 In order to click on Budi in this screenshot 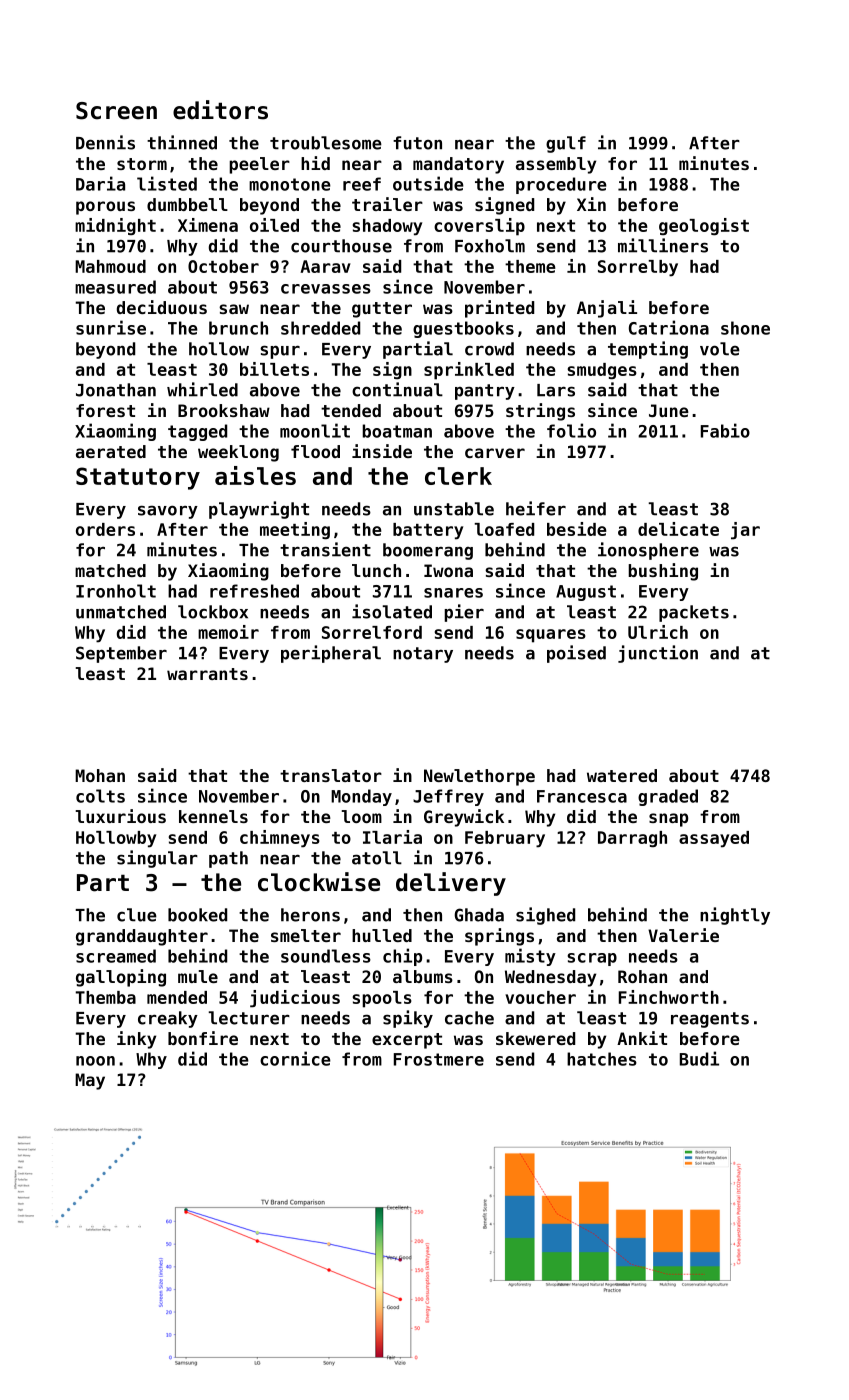, I will do `click(699, 1058)`.
